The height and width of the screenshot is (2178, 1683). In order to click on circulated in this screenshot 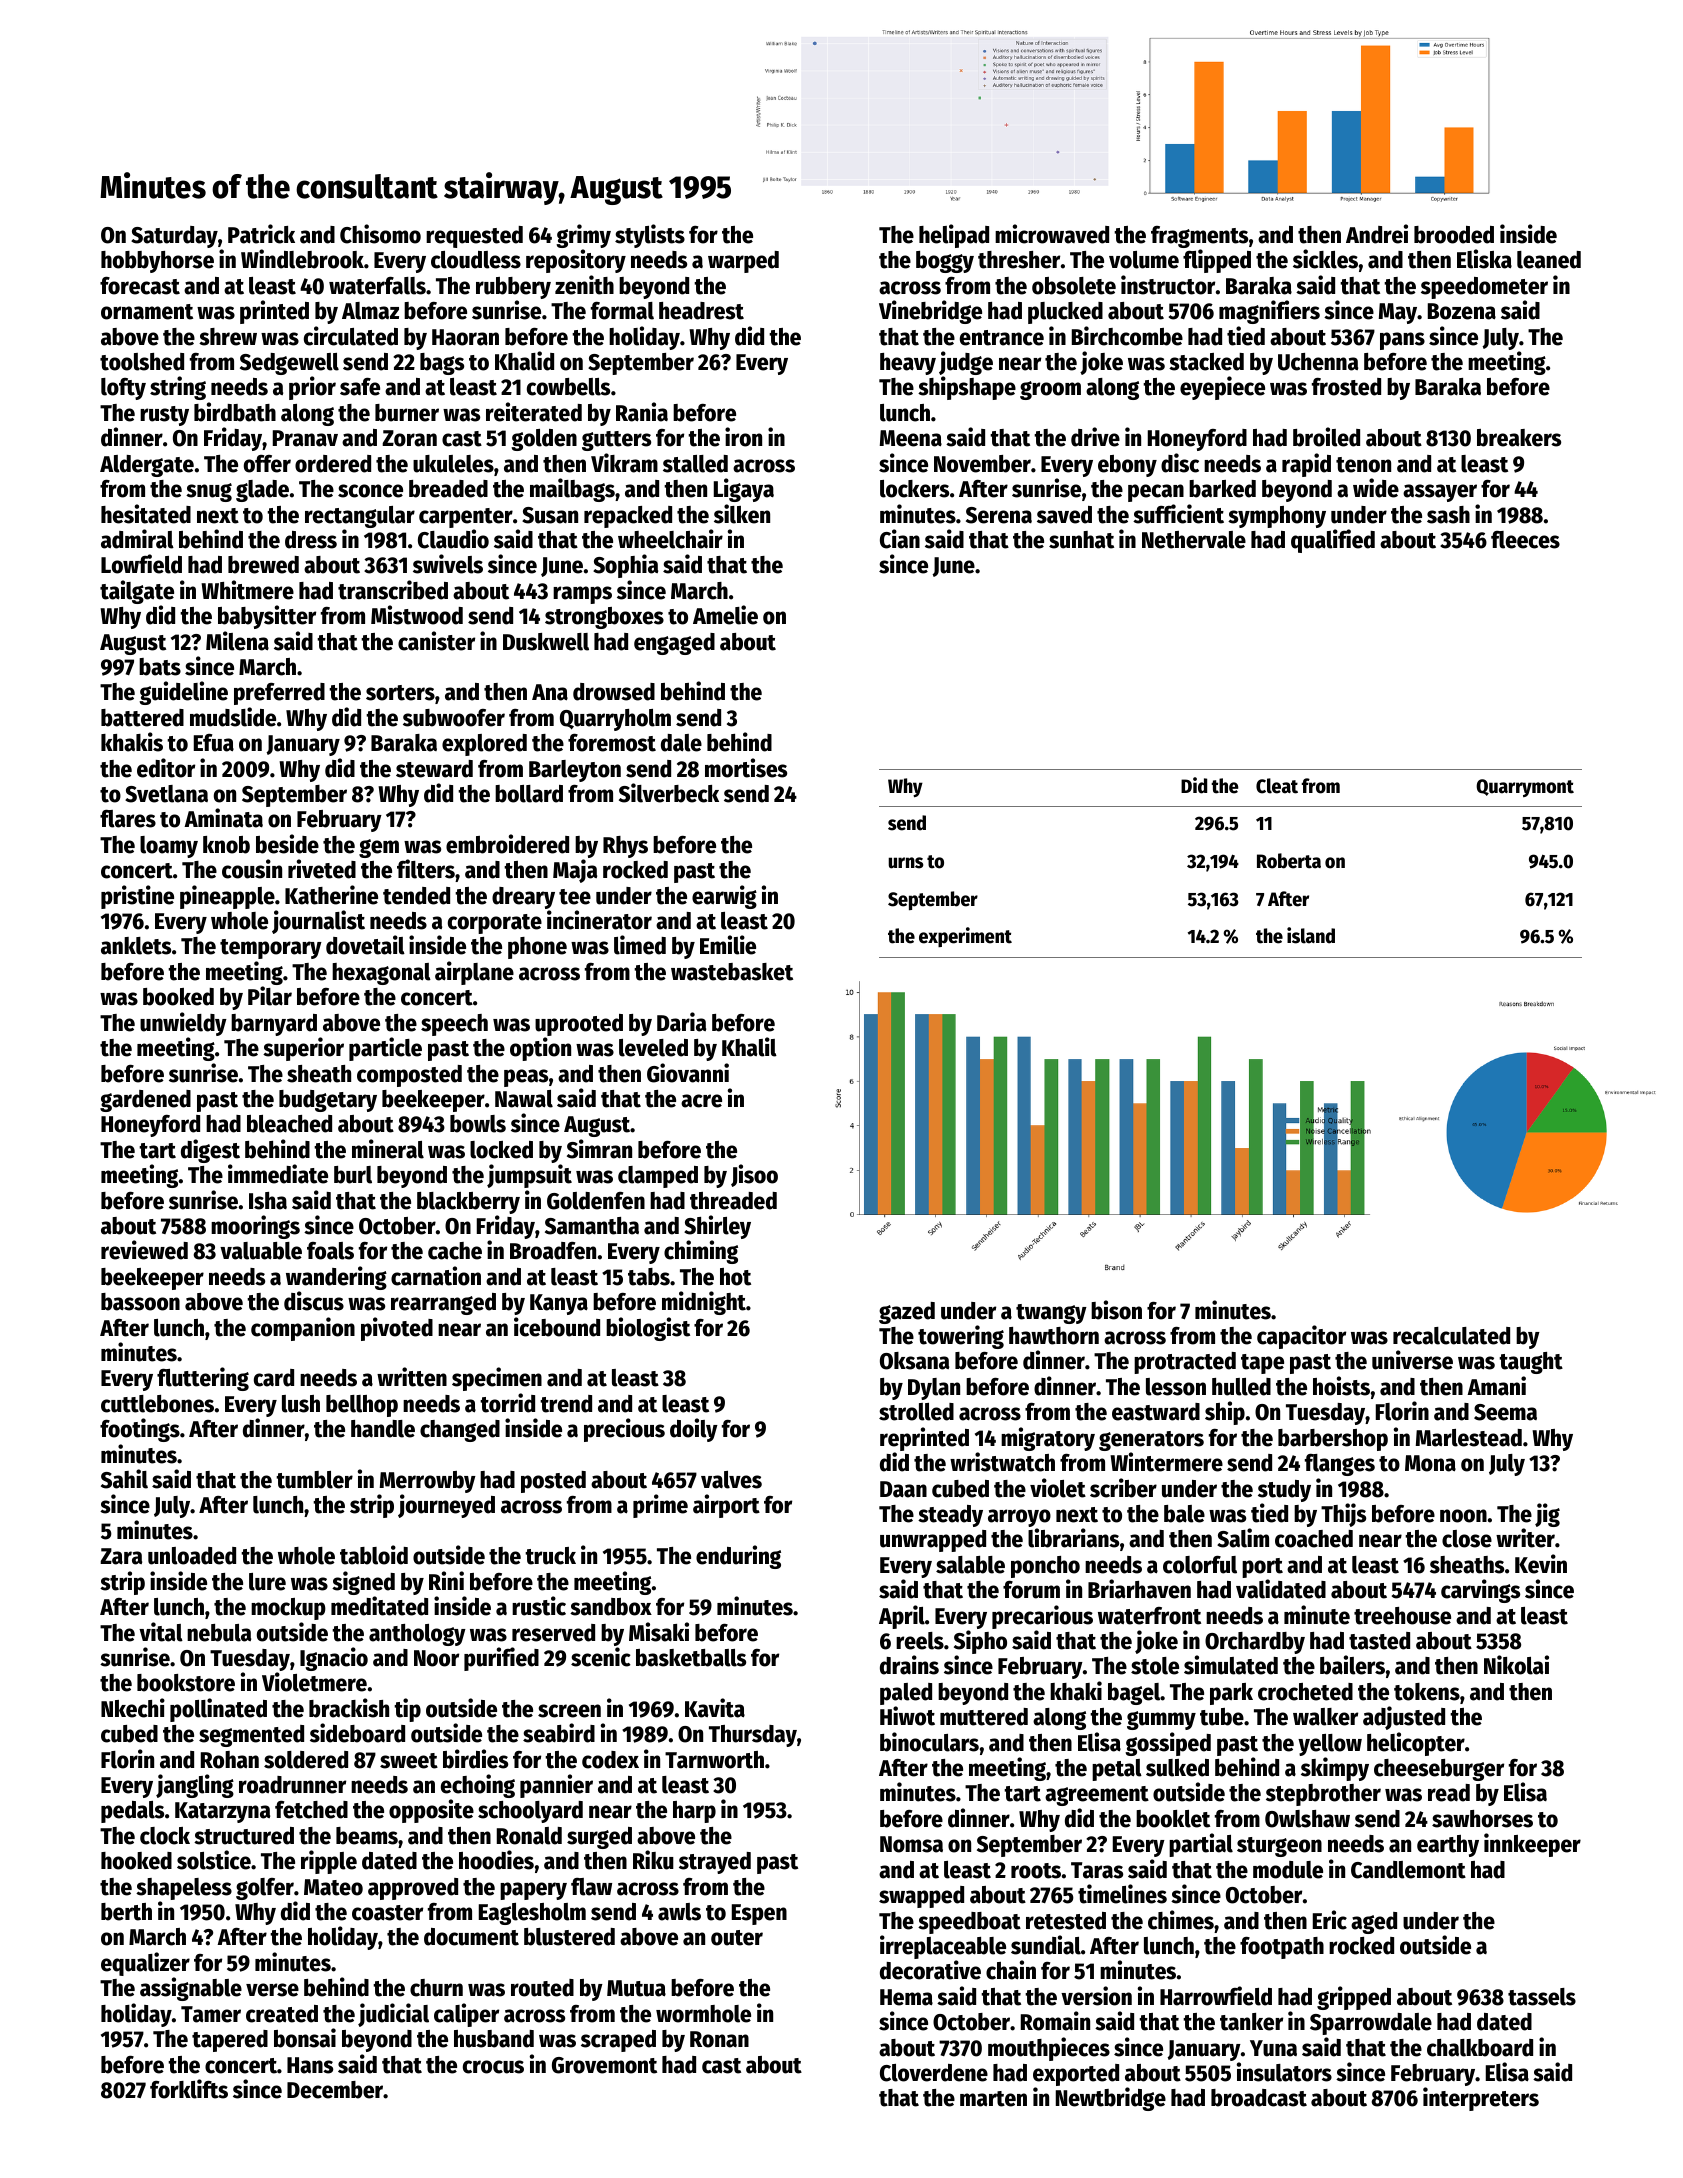, I will do `click(351, 336)`.
